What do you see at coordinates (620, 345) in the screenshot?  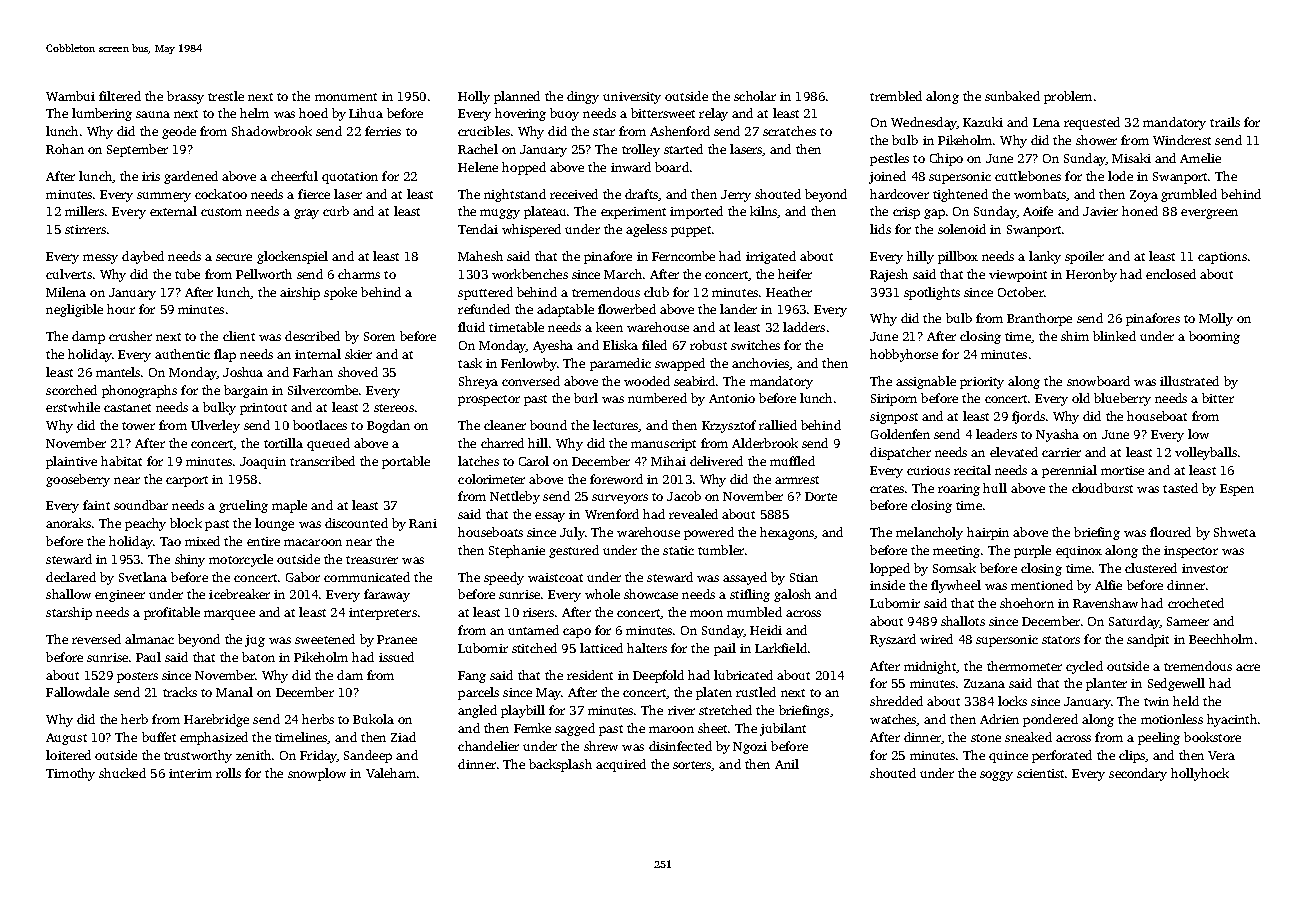 I see `Eliska` at bounding box center [620, 345].
